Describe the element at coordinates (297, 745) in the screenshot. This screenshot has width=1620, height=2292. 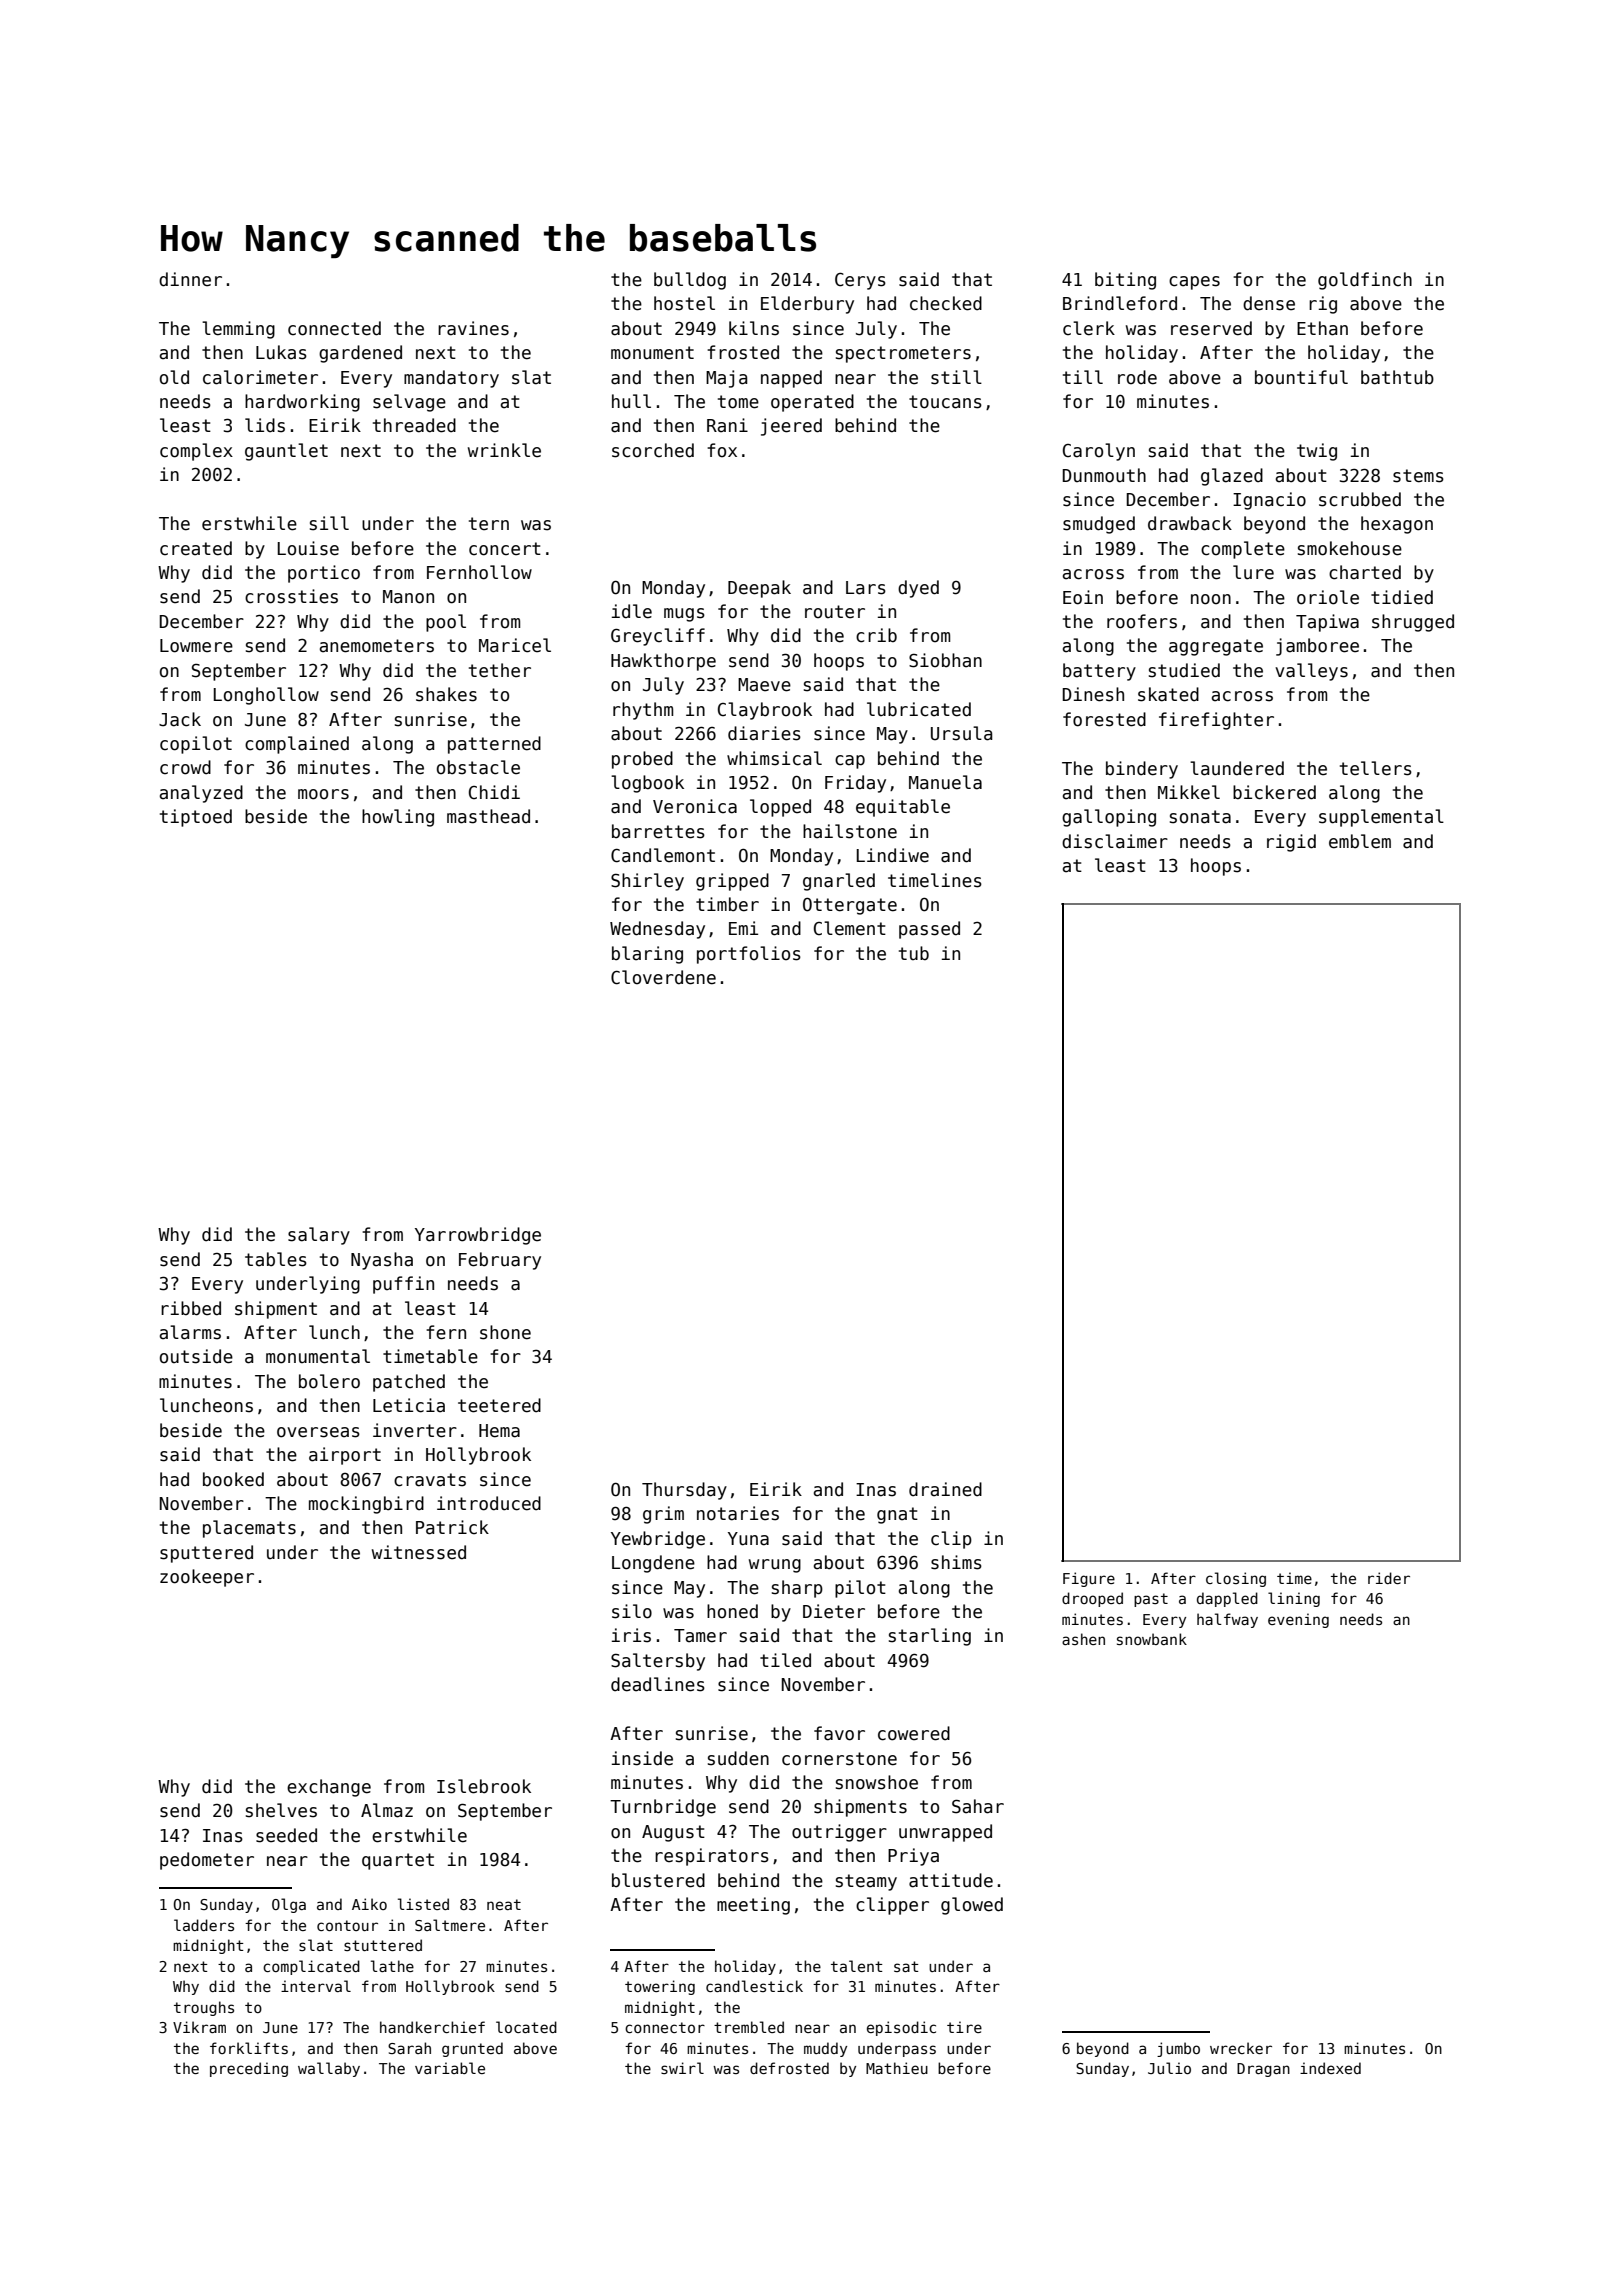
I see `complained` at that location.
